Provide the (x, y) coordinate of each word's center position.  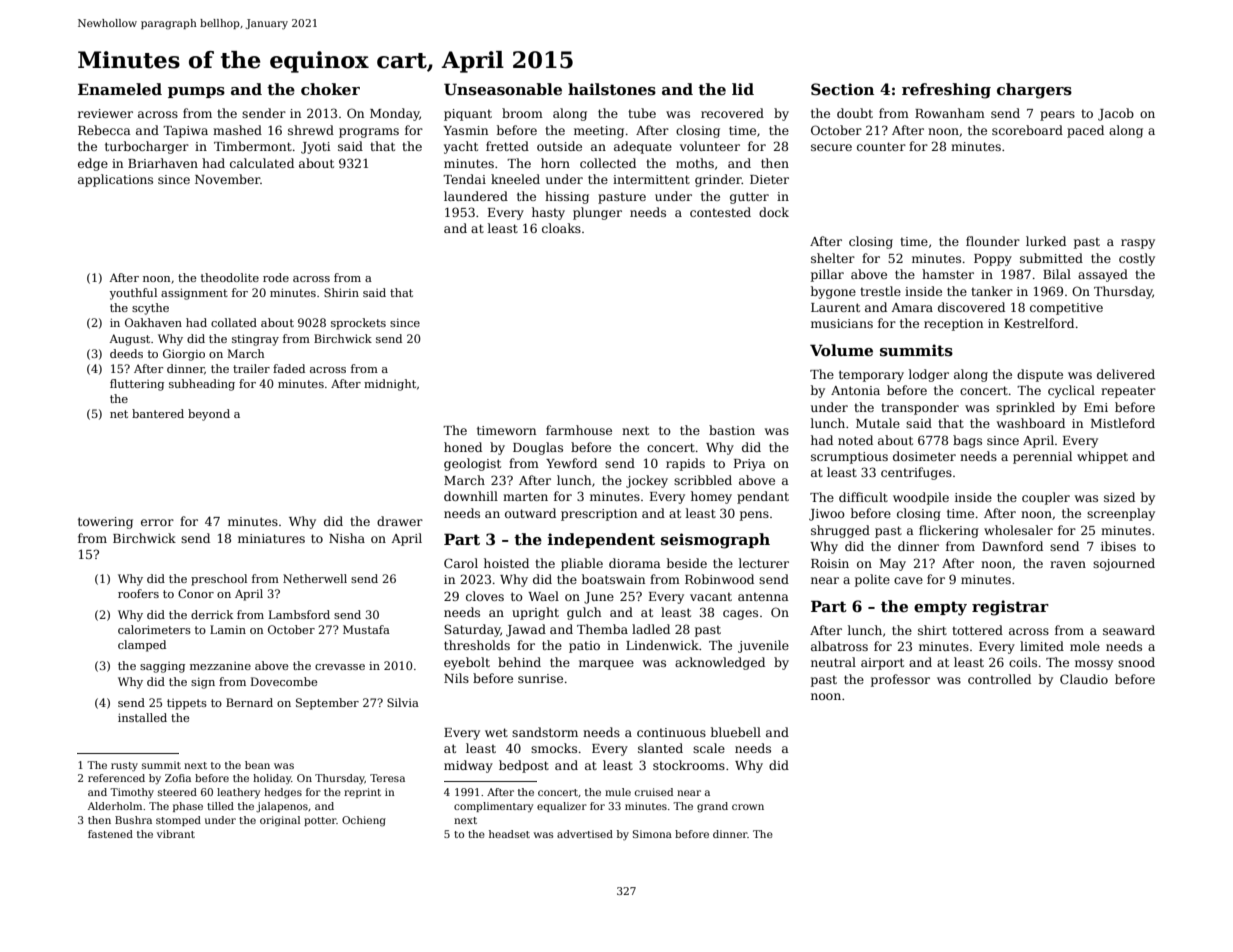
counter (881, 146)
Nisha (347, 538)
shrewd (311, 130)
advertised (585, 834)
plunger (597, 213)
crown (748, 807)
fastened (110, 834)
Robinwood (719, 579)
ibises (1118, 546)
